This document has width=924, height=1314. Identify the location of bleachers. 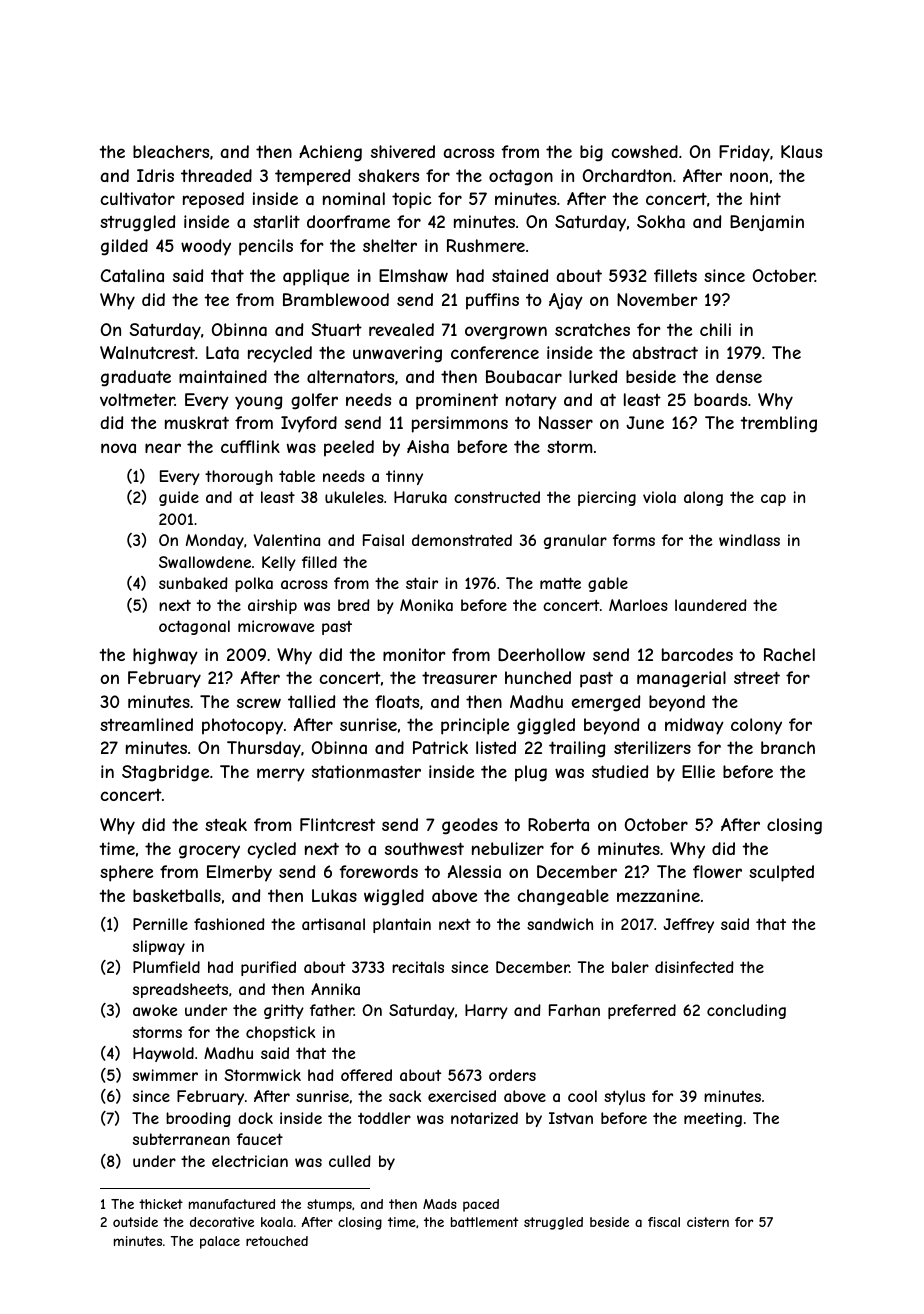
(171, 151).
